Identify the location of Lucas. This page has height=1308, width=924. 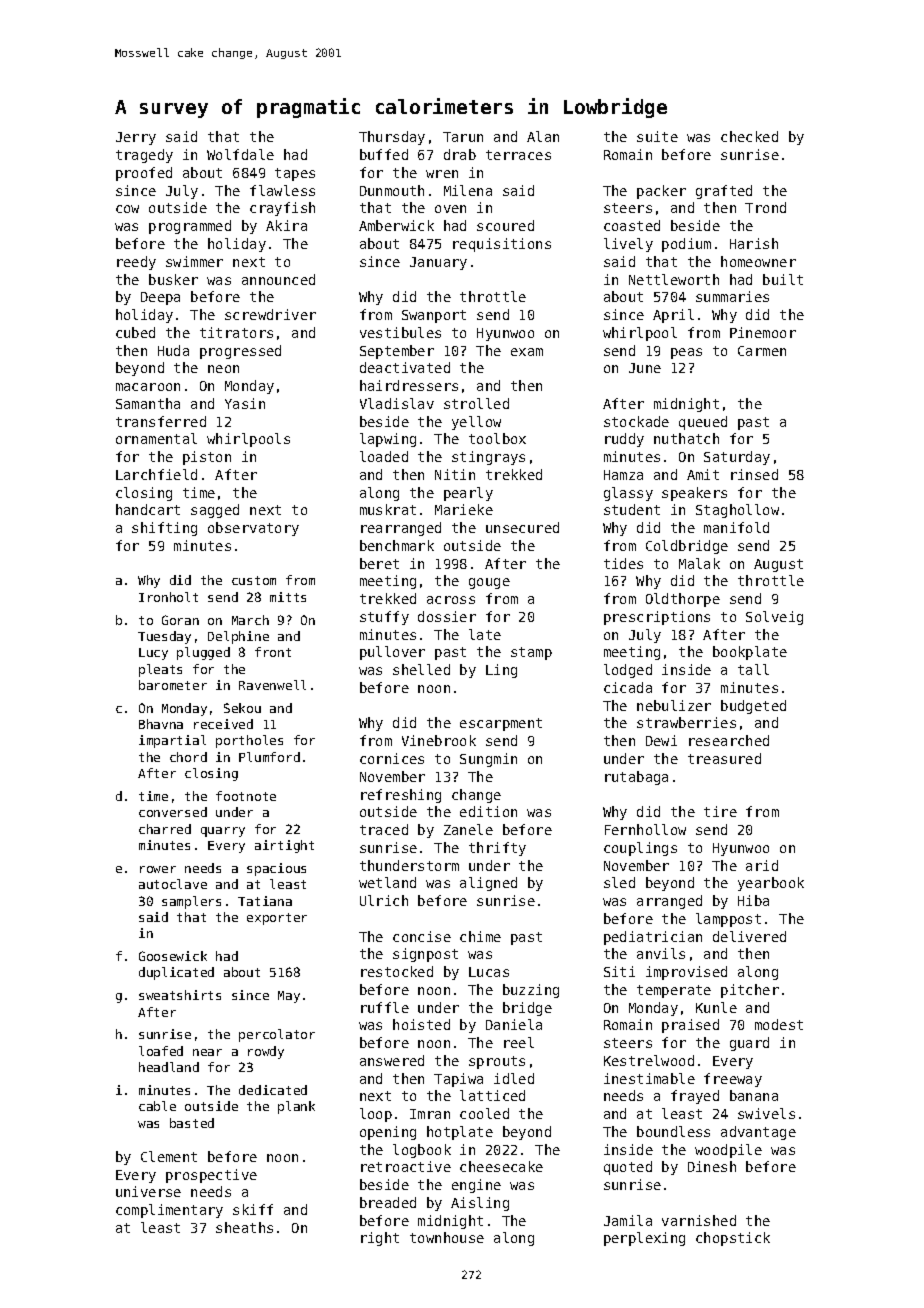
(489, 972).
